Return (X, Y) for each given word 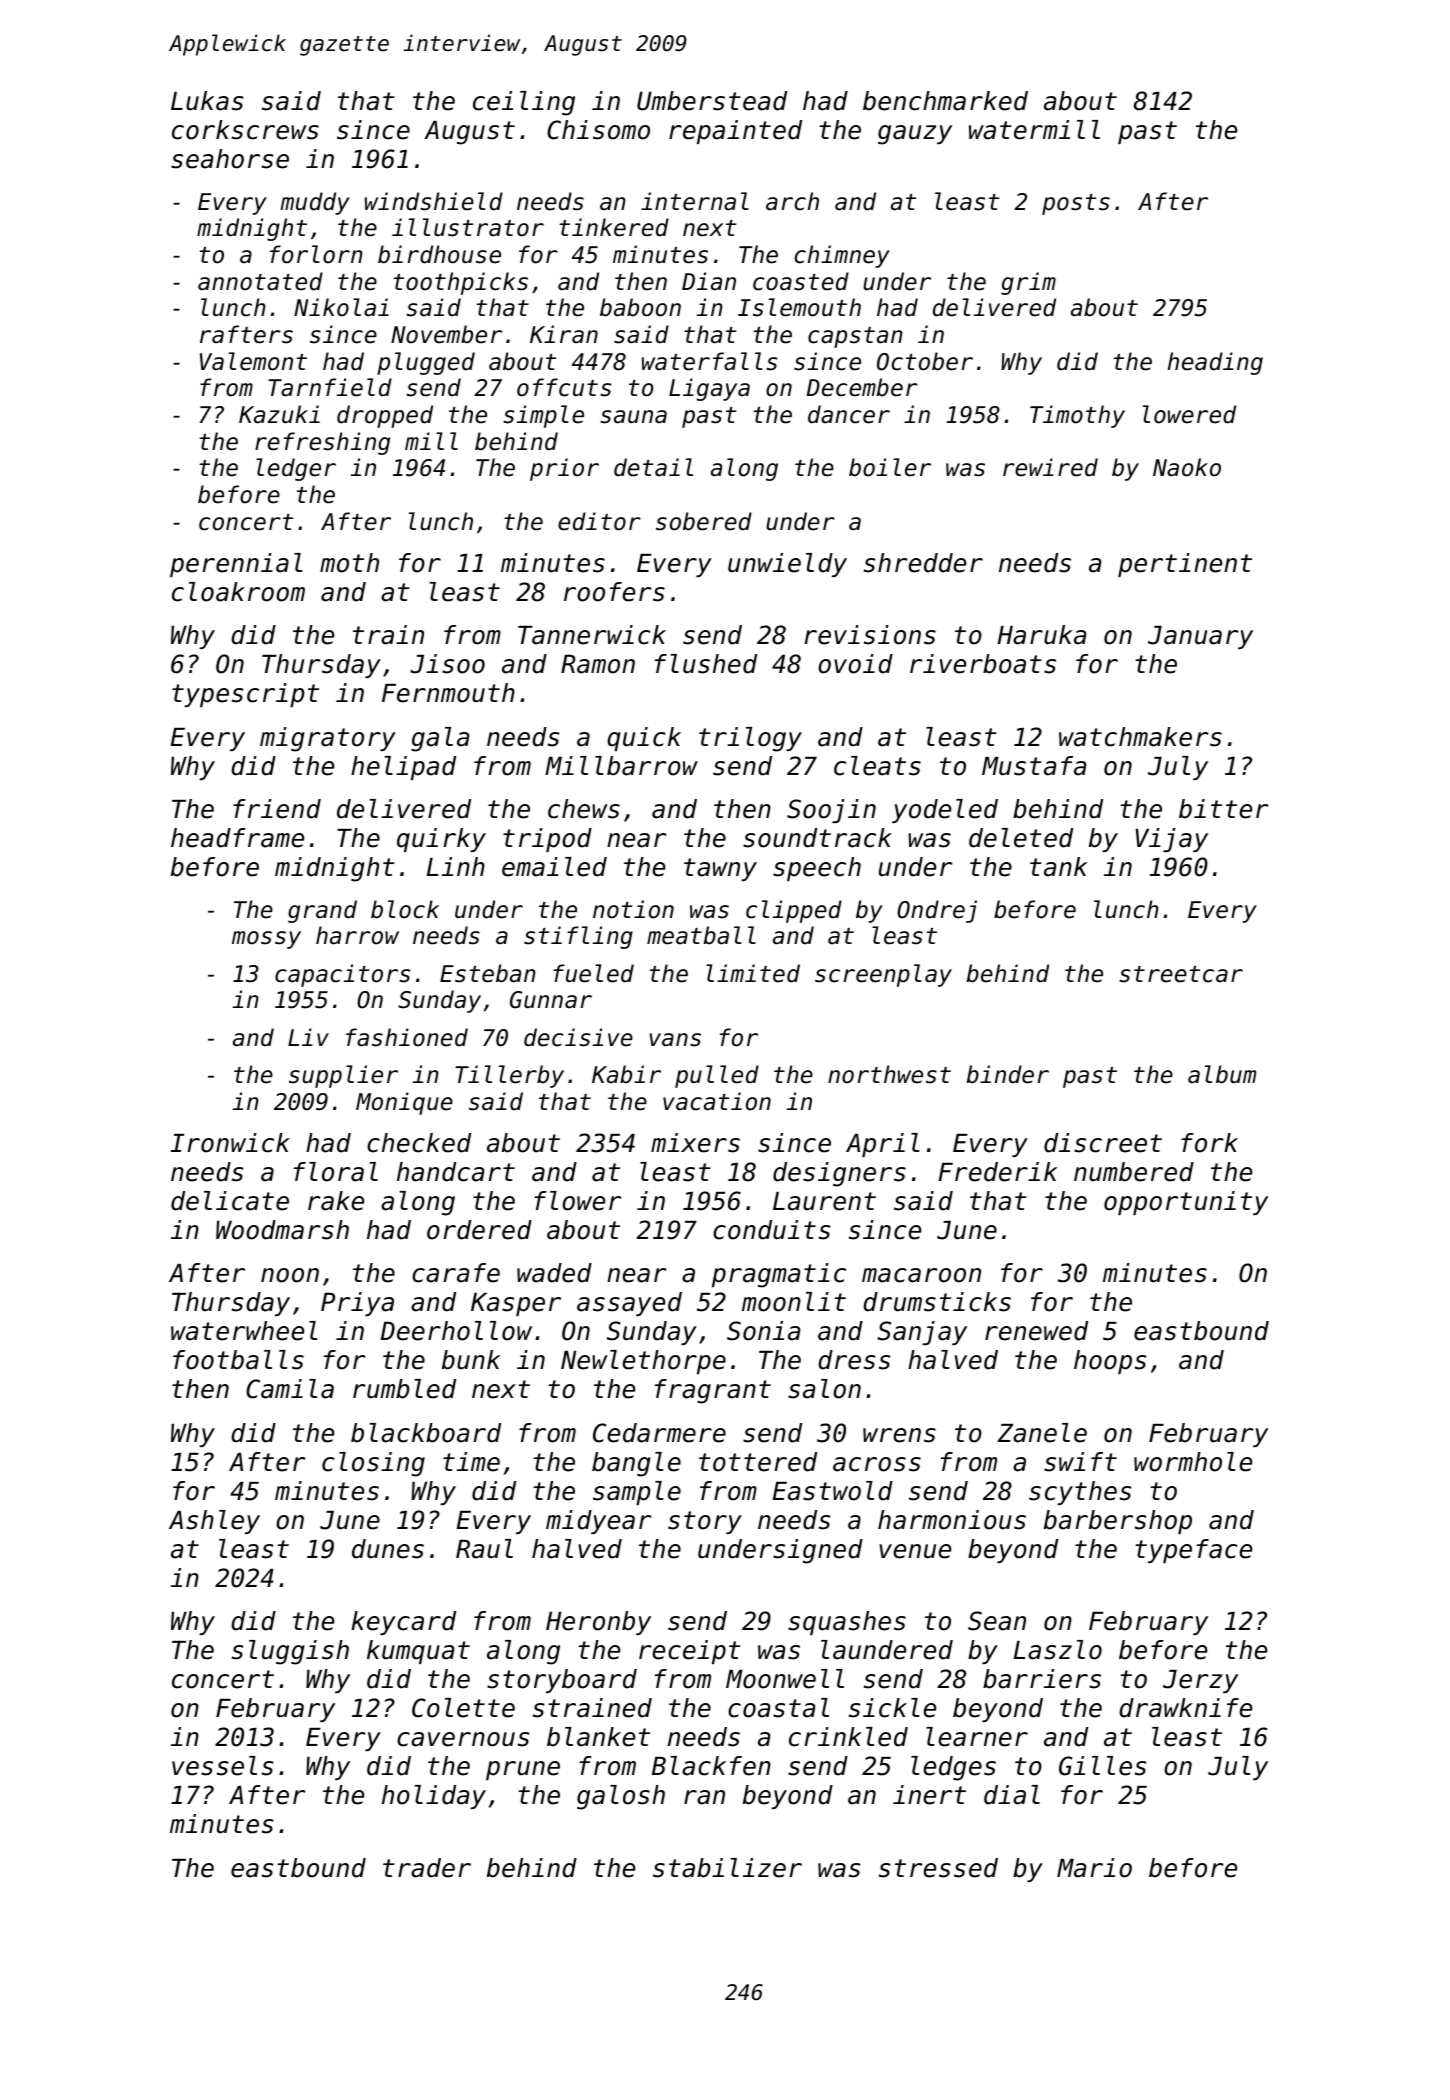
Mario (1094, 1868)
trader (427, 1868)
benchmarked (945, 101)
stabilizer (727, 1868)
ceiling (524, 103)
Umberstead (712, 101)
